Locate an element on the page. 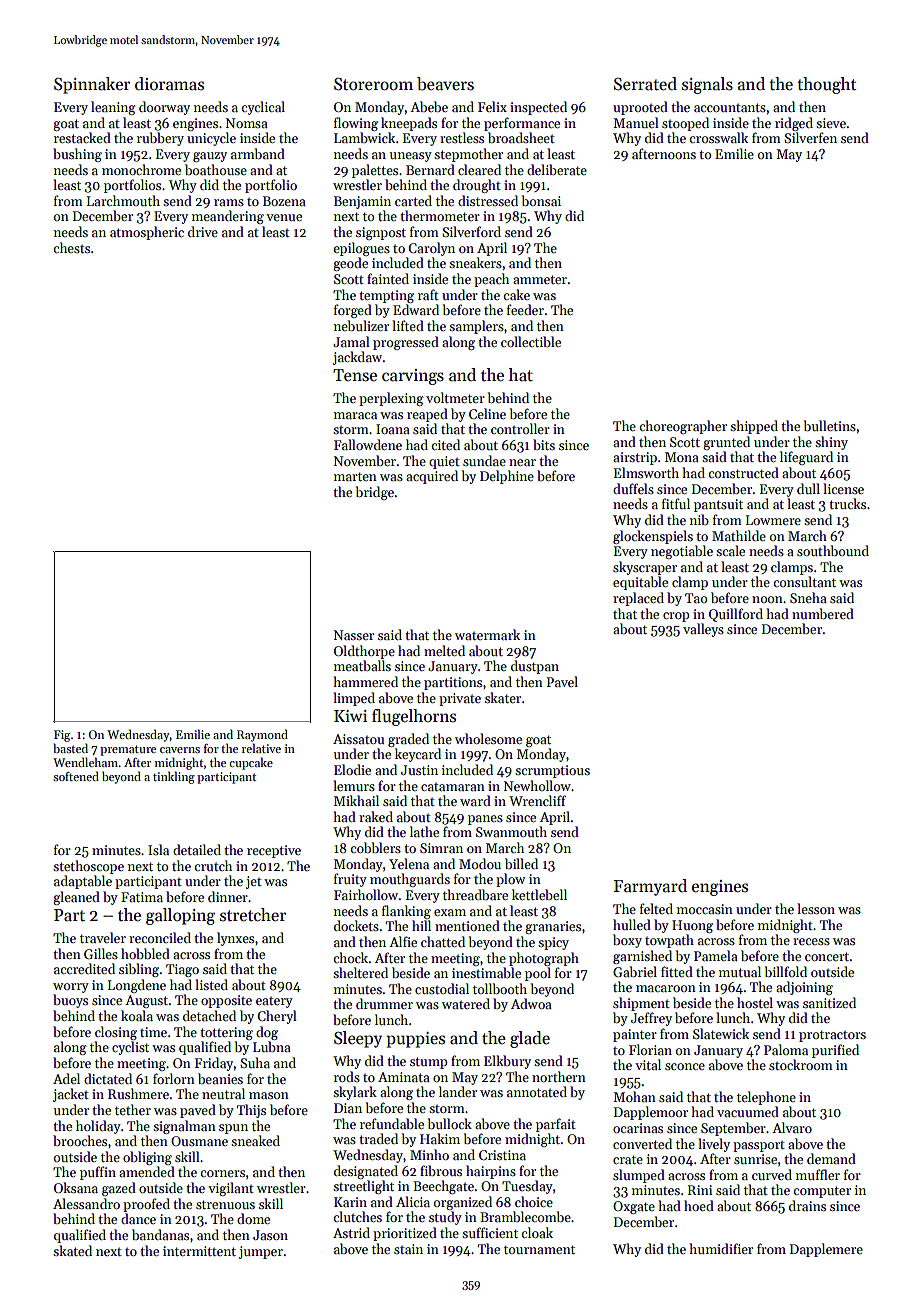 This image has height=1308, width=924. Storeroom is located at coordinates (373, 84).
